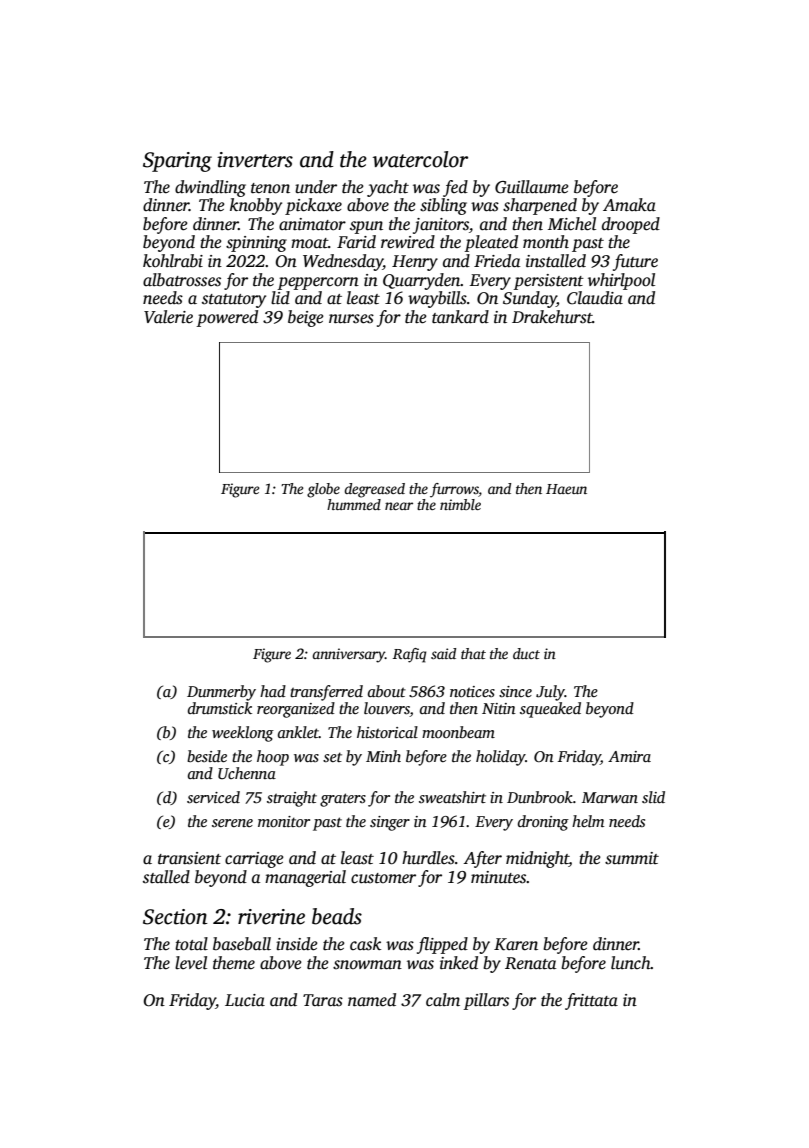  I want to click on Drakehurst, so click(552, 317).
